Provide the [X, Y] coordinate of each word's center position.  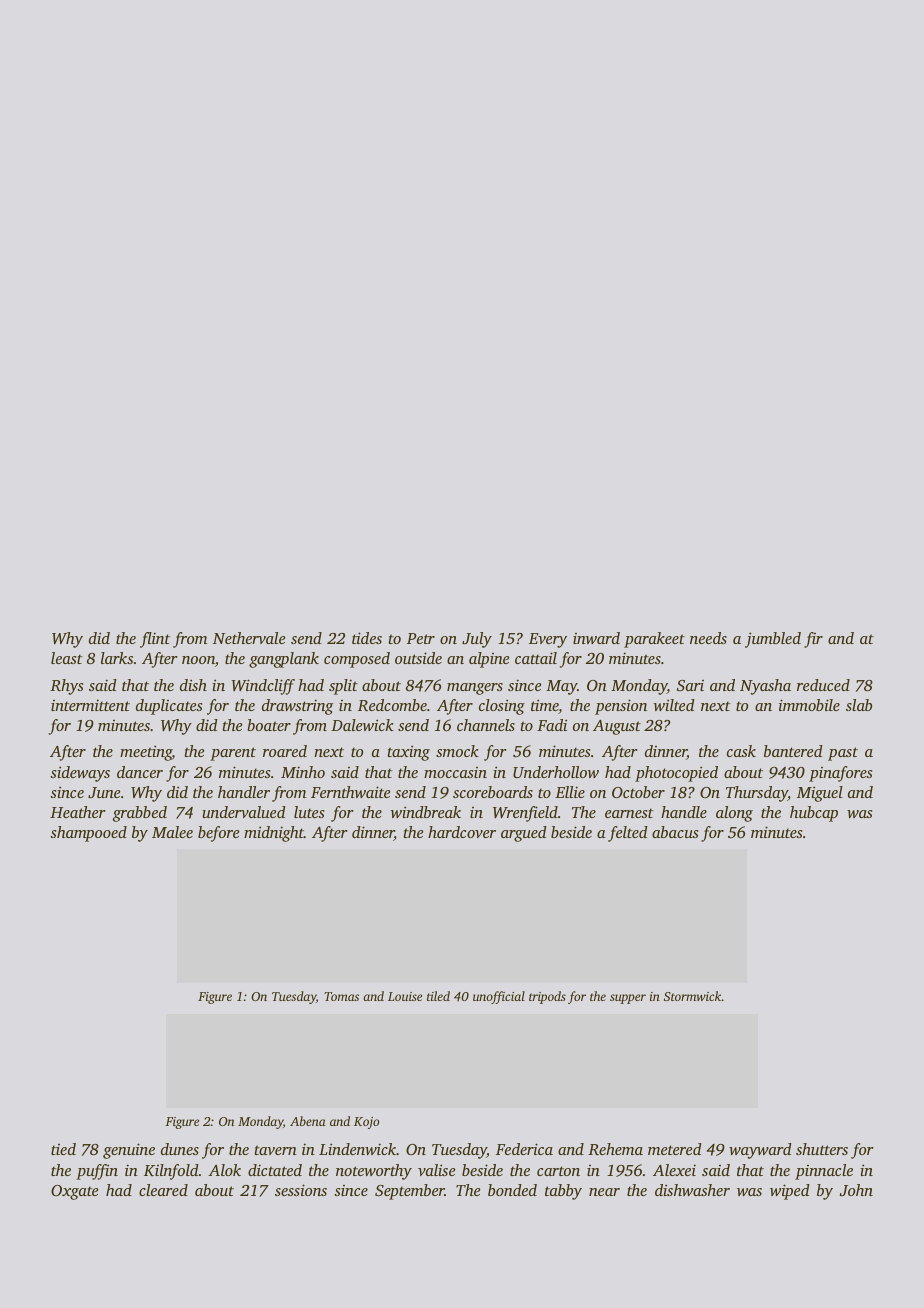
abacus [675, 832]
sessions [301, 1190]
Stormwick [693, 996]
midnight [274, 834]
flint [155, 640]
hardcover [462, 832]
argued [524, 834]
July [477, 640]
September [410, 1192]
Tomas [341, 996]
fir [813, 640]
